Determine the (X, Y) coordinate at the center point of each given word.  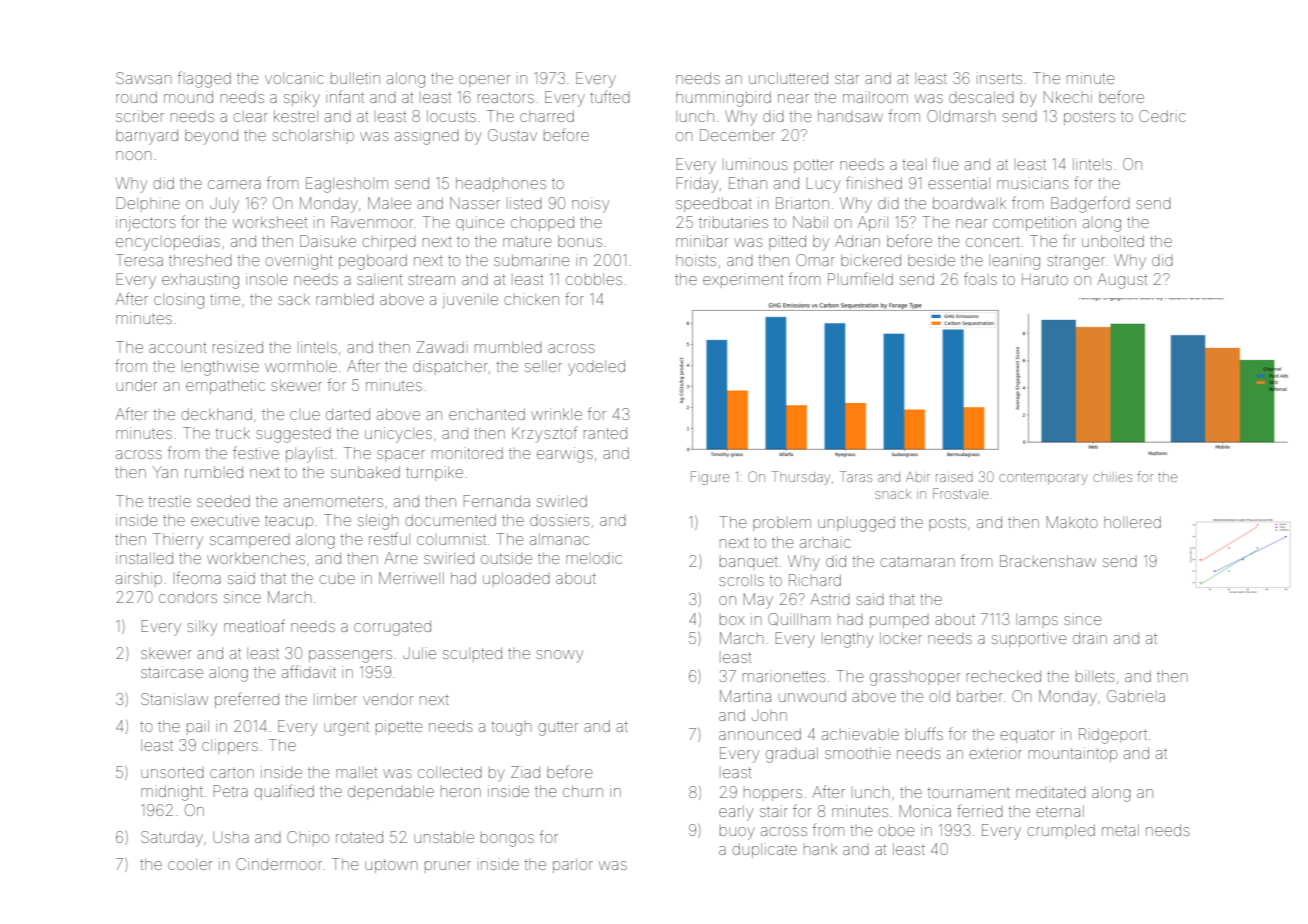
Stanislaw (174, 699)
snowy (559, 656)
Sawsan (144, 78)
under (136, 385)
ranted (605, 433)
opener (484, 81)
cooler (190, 864)
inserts (999, 78)
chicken (531, 299)
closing (179, 301)
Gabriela (1136, 696)
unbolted (1113, 241)
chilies (1112, 478)
